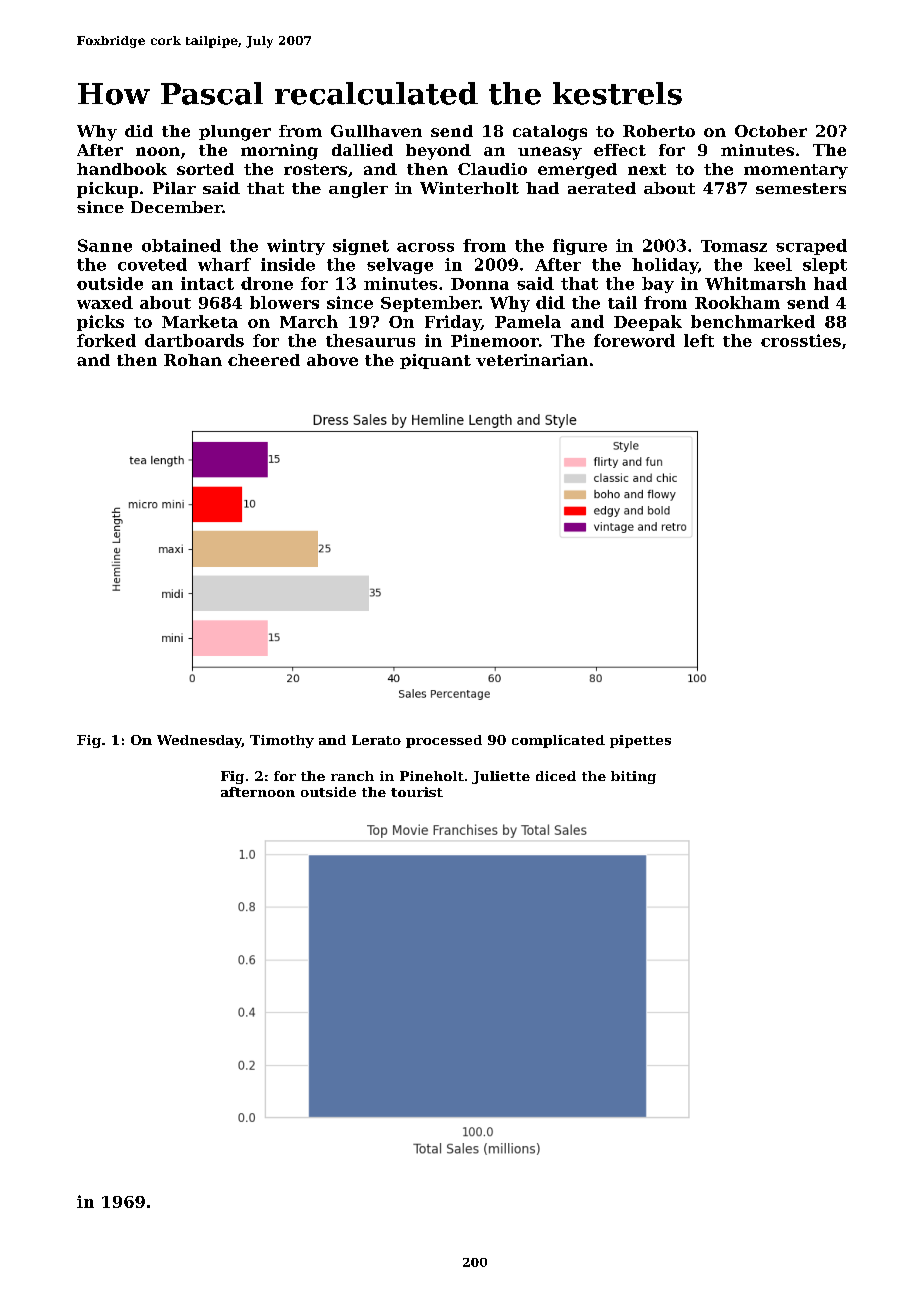 The image size is (924, 1308). I want to click on dallied, so click(362, 150).
